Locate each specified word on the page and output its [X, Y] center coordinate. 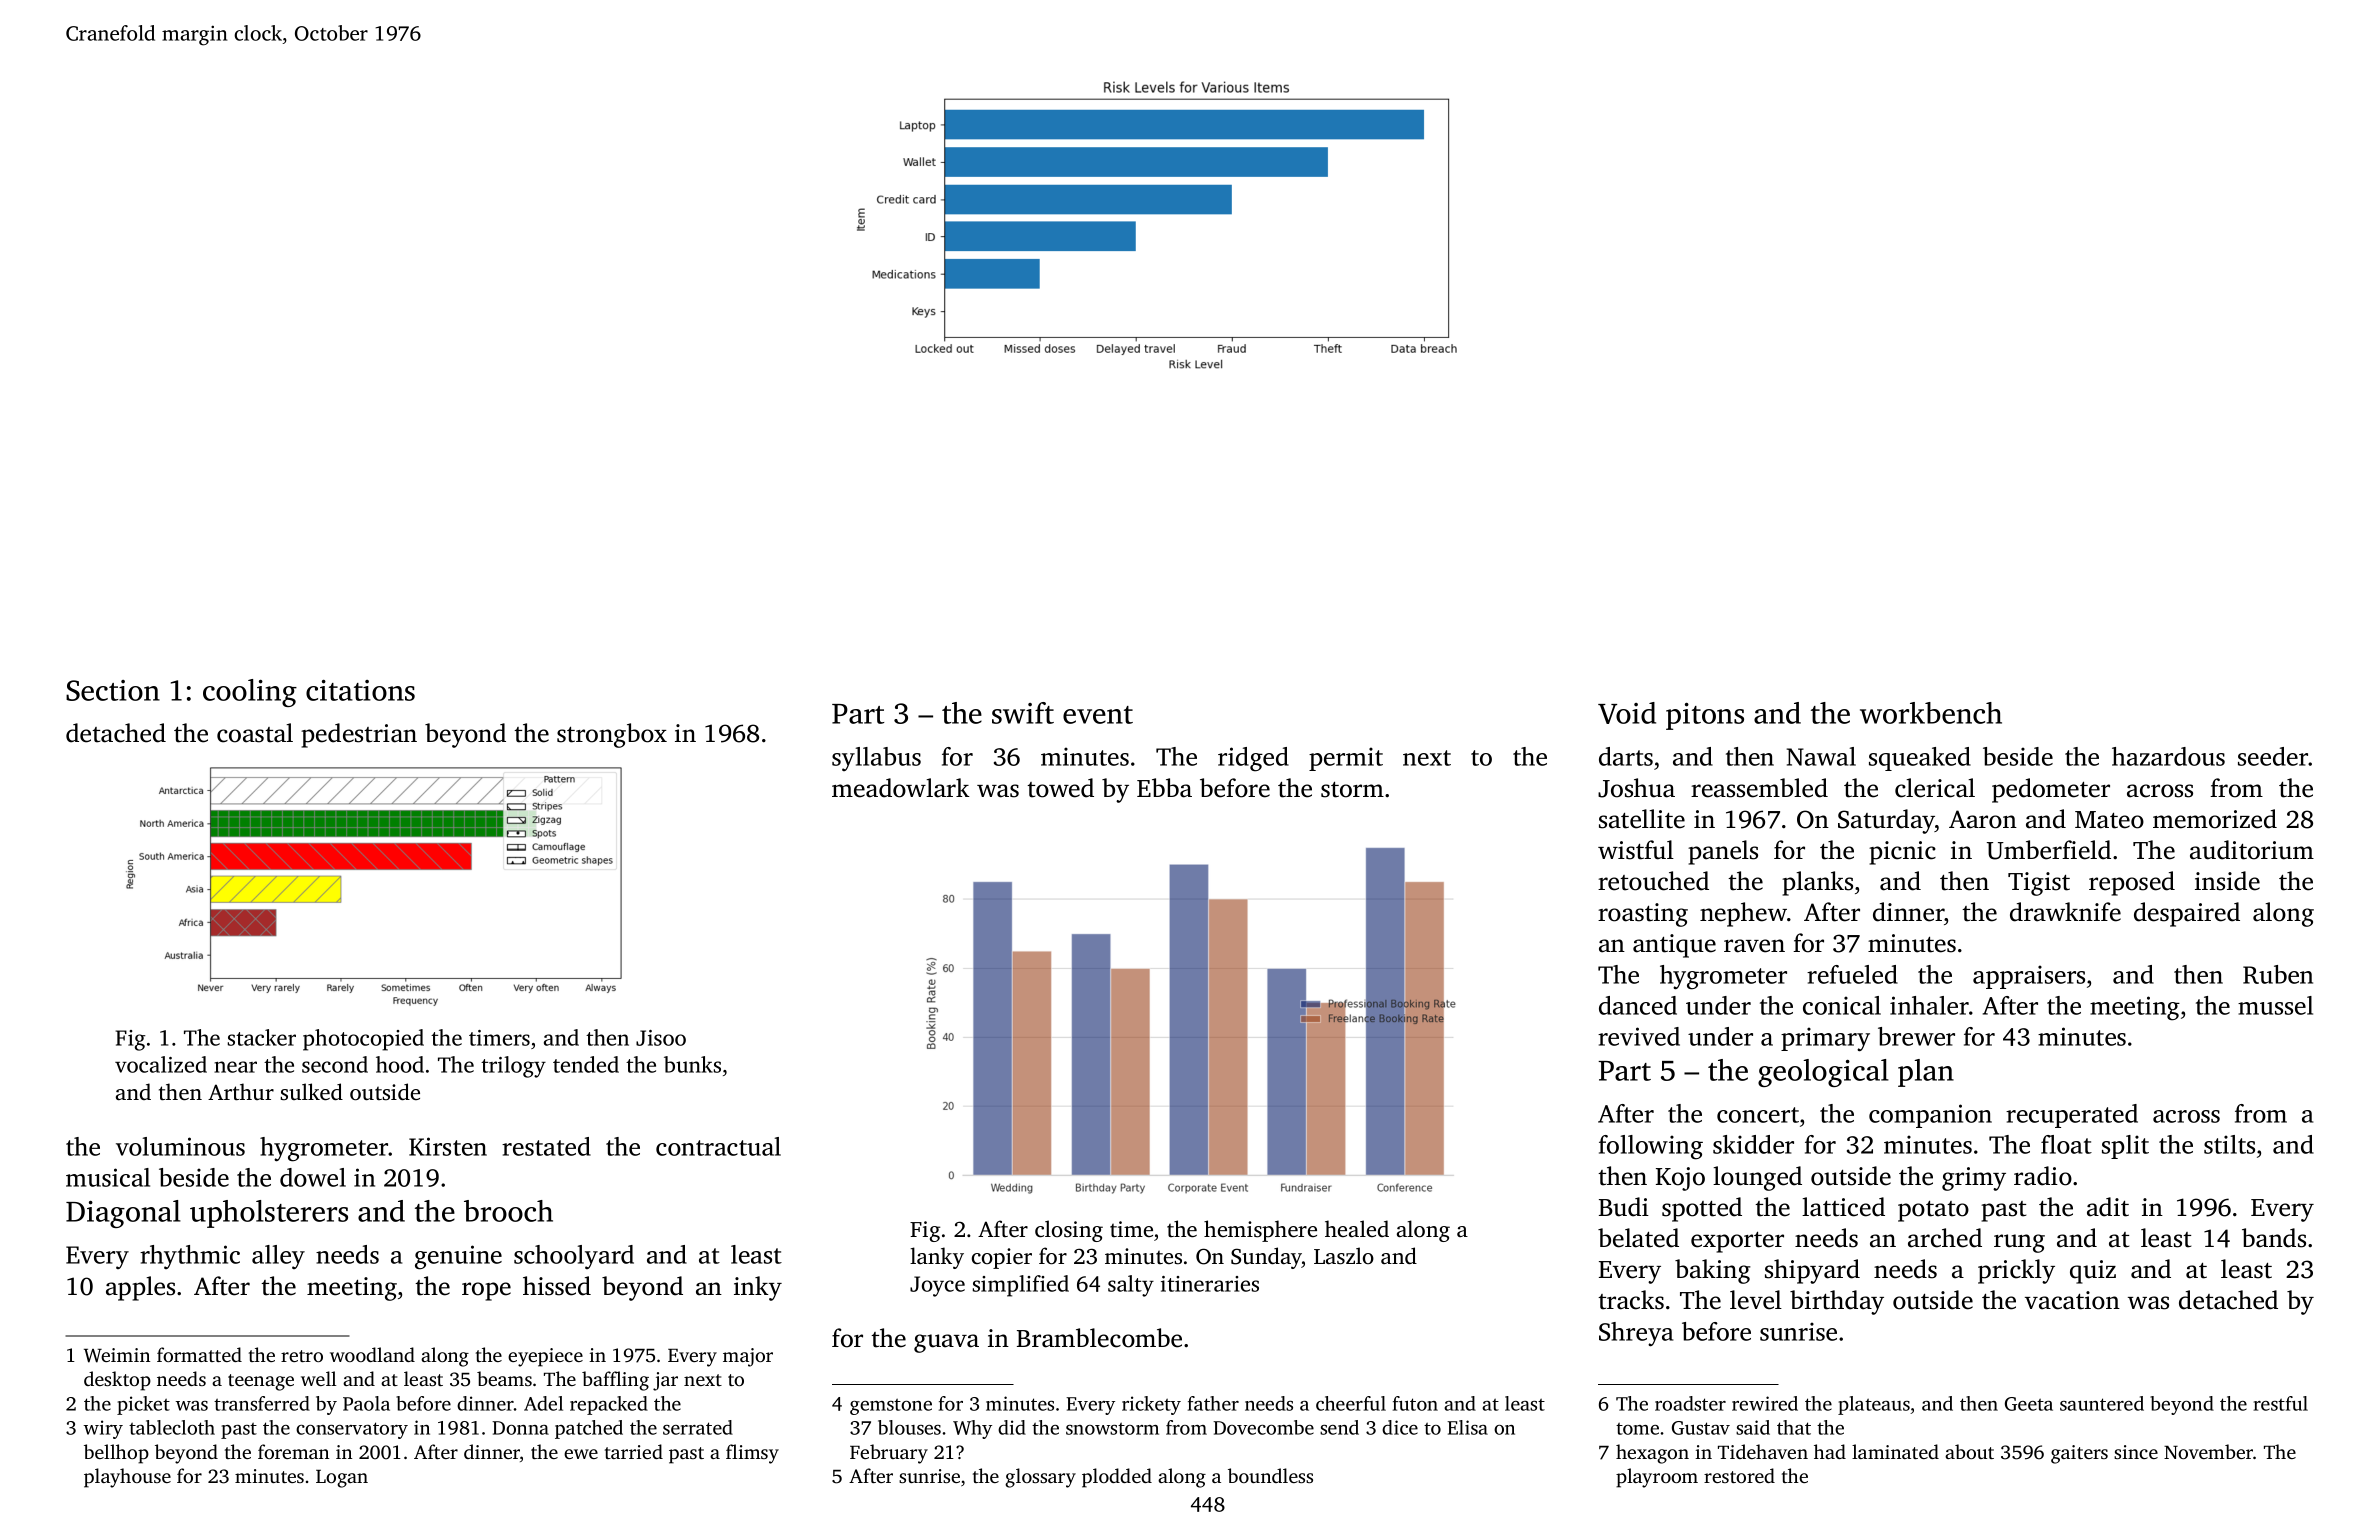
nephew [1743, 914]
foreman [293, 1451]
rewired [1765, 1403]
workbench [1931, 713]
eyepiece [545, 1357]
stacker [262, 1037]
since [2136, 1452]
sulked [312, 1091]
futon [1415, 1403]
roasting [1643, 915]
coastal [255, 733]
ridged [1253, 759]
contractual [718, 1146]
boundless [1270, 1475]
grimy [1974, 1179]
